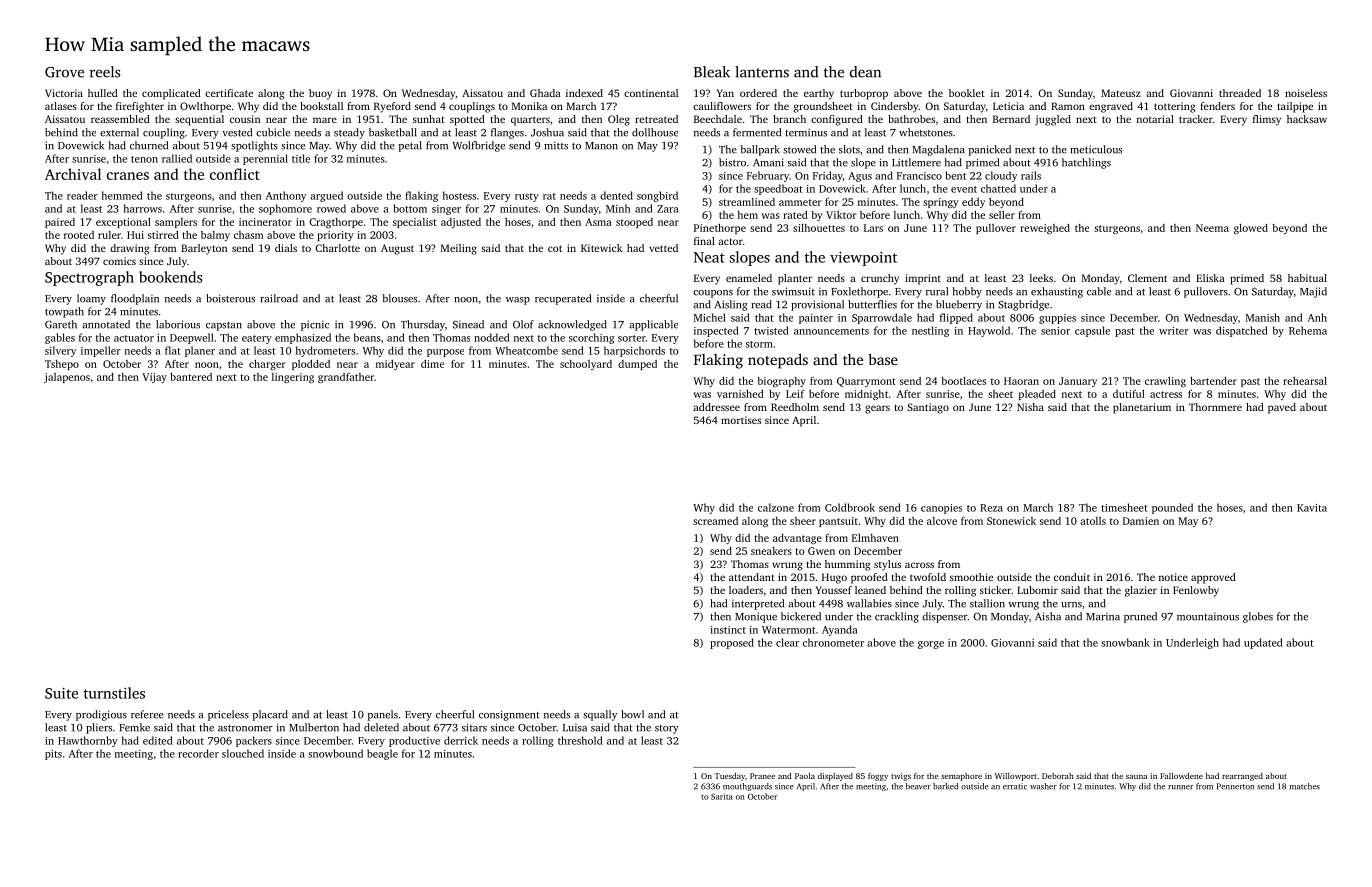  I want to click on Reza, so click(991, 508).
